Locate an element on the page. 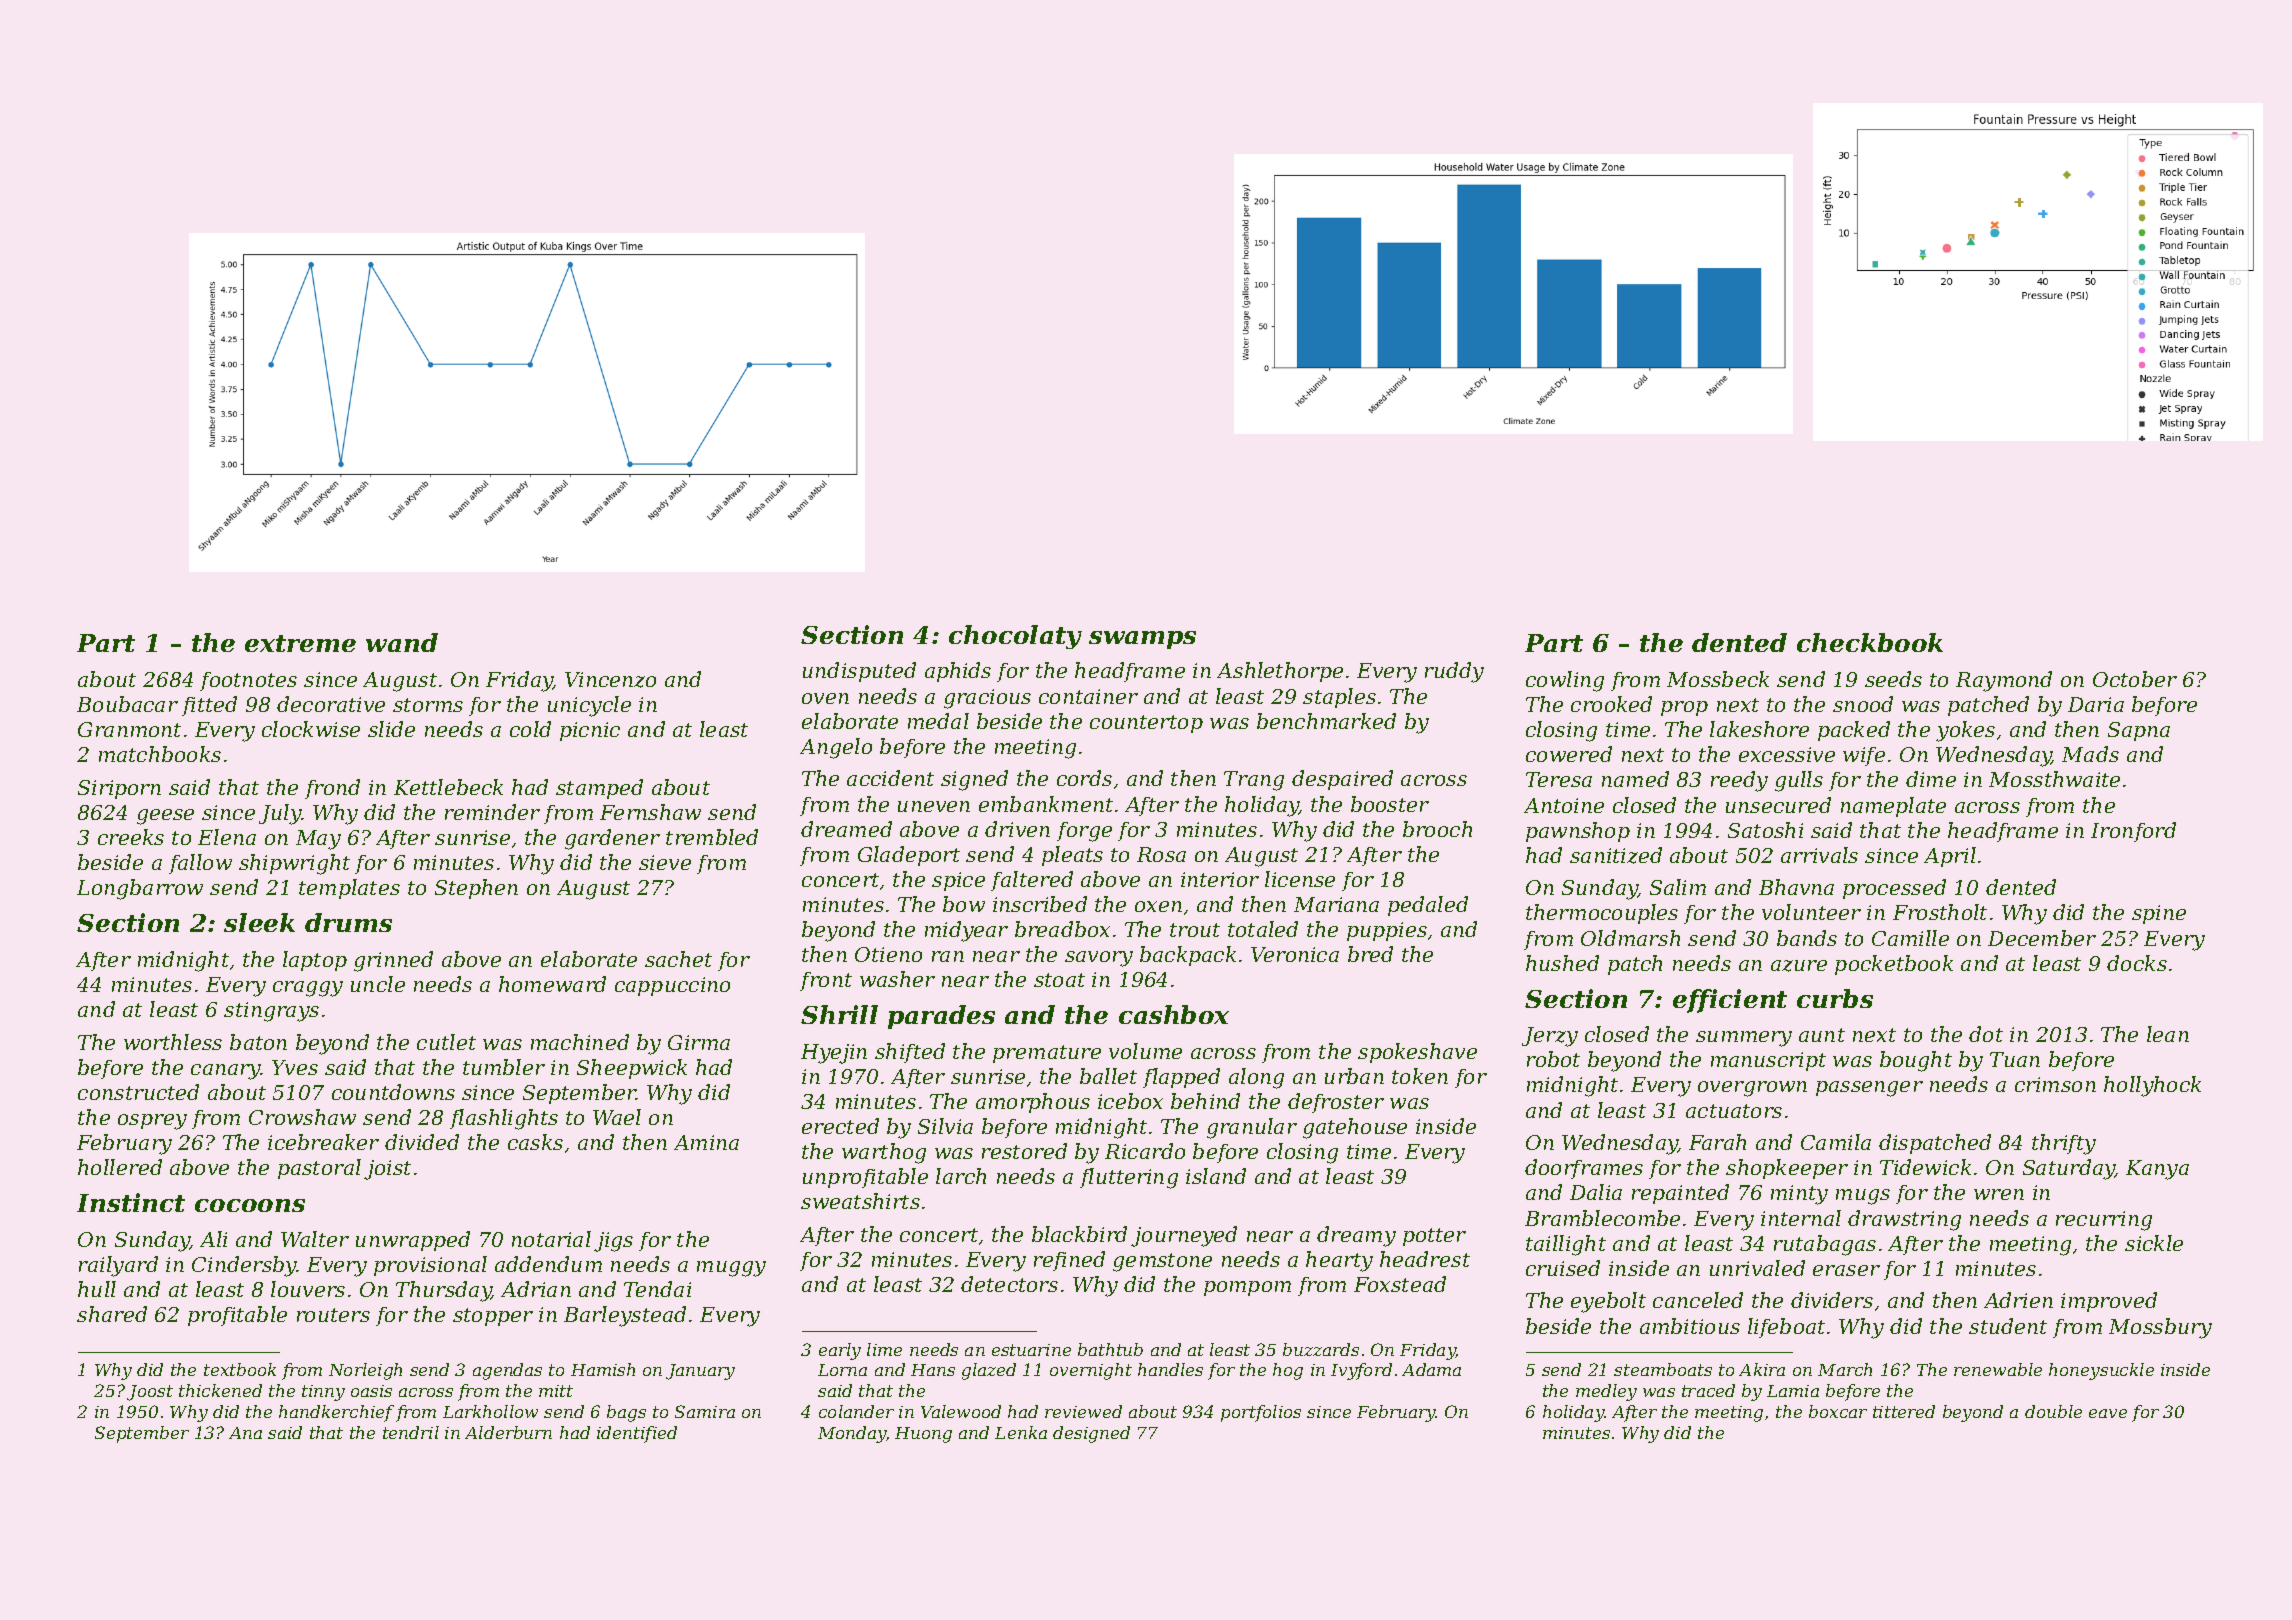 The height and width of the image is (1620, 2292). Ironford is located at coordinates (2133, 832).
